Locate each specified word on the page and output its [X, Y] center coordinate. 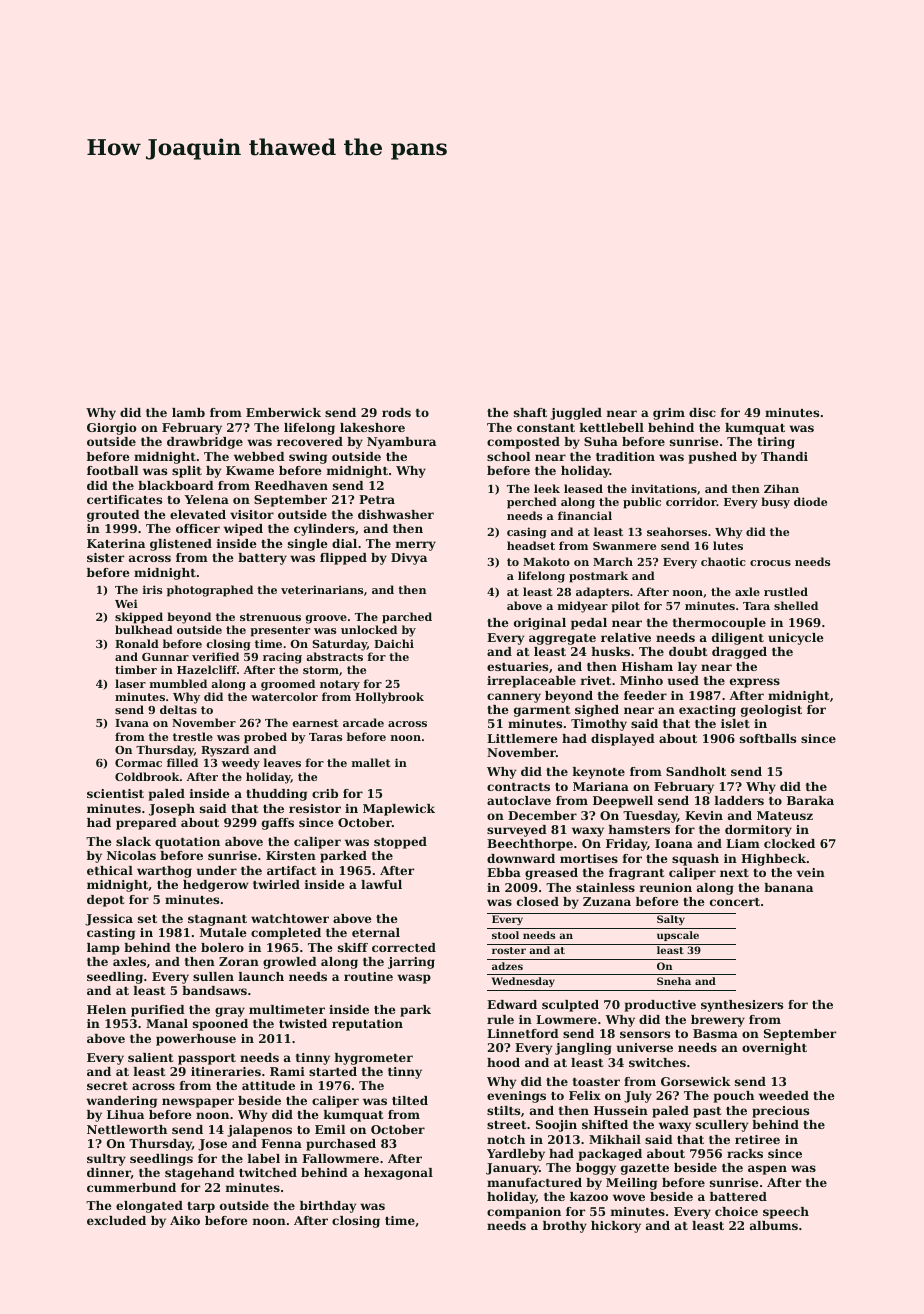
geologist [771, 711]
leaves [282, 762]
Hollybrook [389, 698]
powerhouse [196, 1040]
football [112, 470]
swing [308, 458]
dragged [739, 653]
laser [130, 683]
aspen [767, 1170]
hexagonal [398, 1174]
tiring [776, 443]
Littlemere [522, 738]
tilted [410, 1100]
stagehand [200, 1174]
